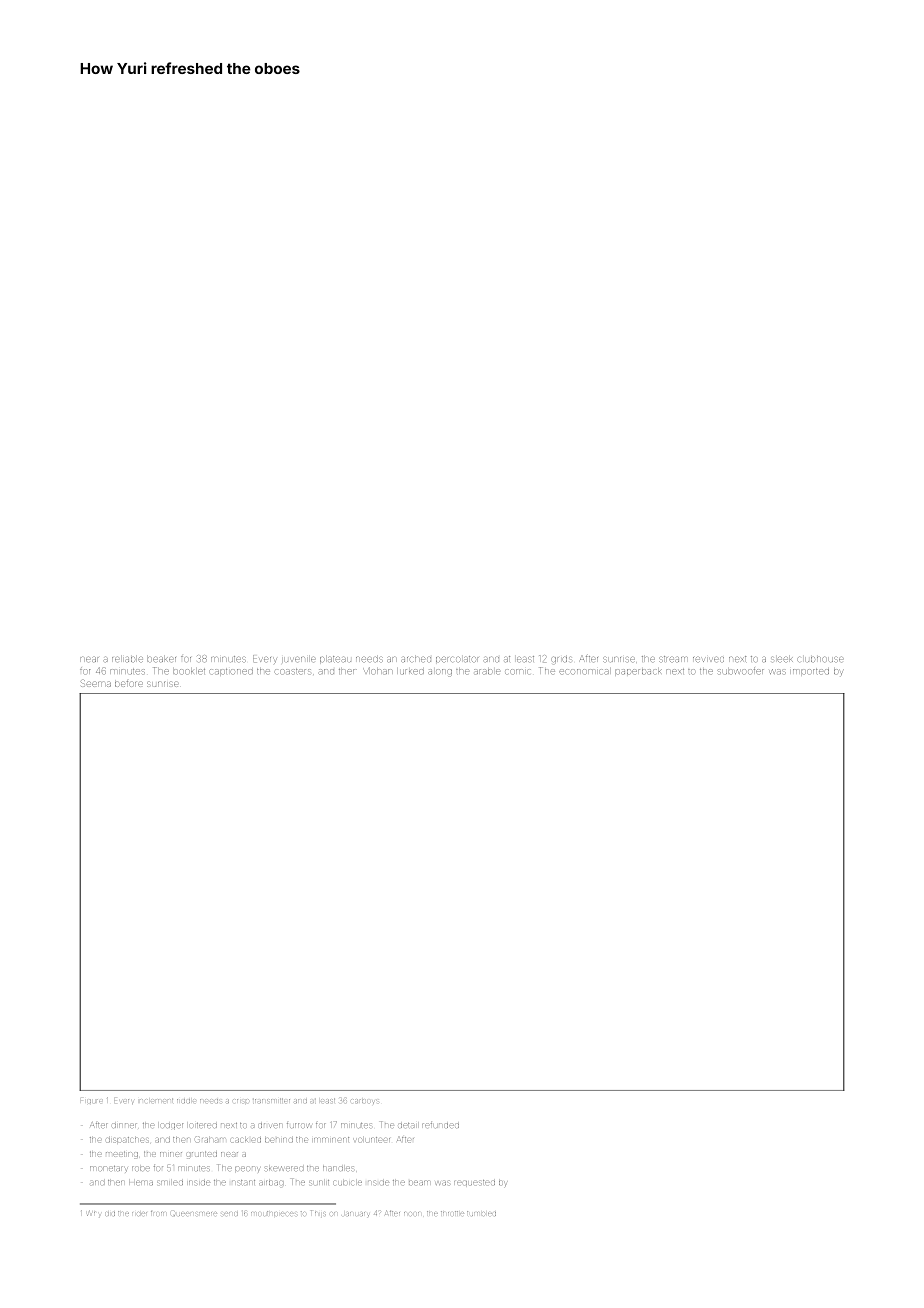 Image resolution: width=924 pixels, height=1308 pixels. What do you see at coordinates (129, 684) in the screenshot?
I see `before` at bounding box center [129, 684].
